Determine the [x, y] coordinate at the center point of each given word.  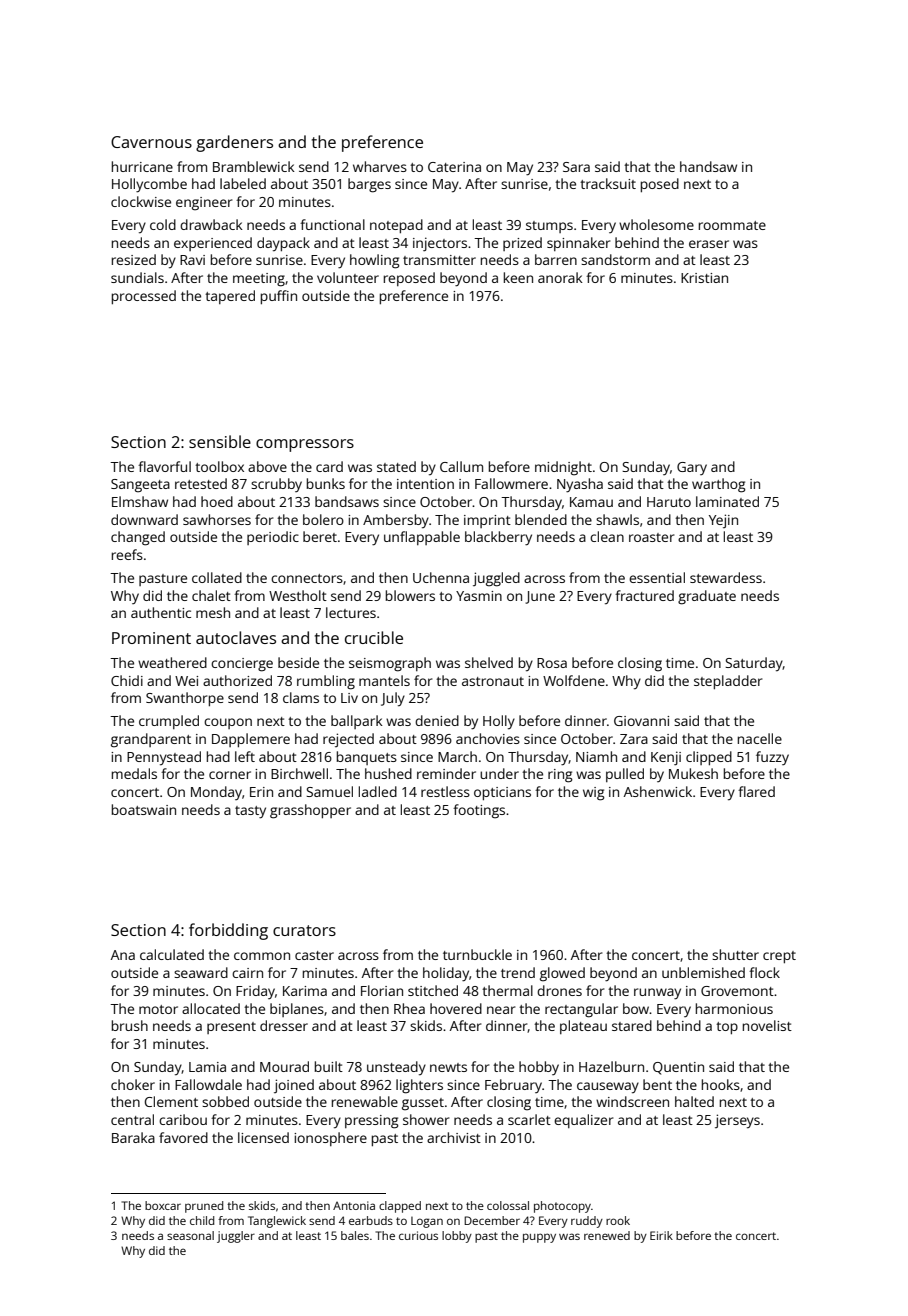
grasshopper [310, 811]
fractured [644, 595]
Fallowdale [208, 1084]
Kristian [704, 278]
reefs [127, 554]
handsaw [708, 166]
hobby [539, 1068]
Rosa [552, 663]
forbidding [228, 931]
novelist [767, 1025]
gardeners [234, 143]
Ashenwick [658, 791]
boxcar [163, 1205]
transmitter [439, 260]
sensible [220, 441]
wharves [380, 166]
